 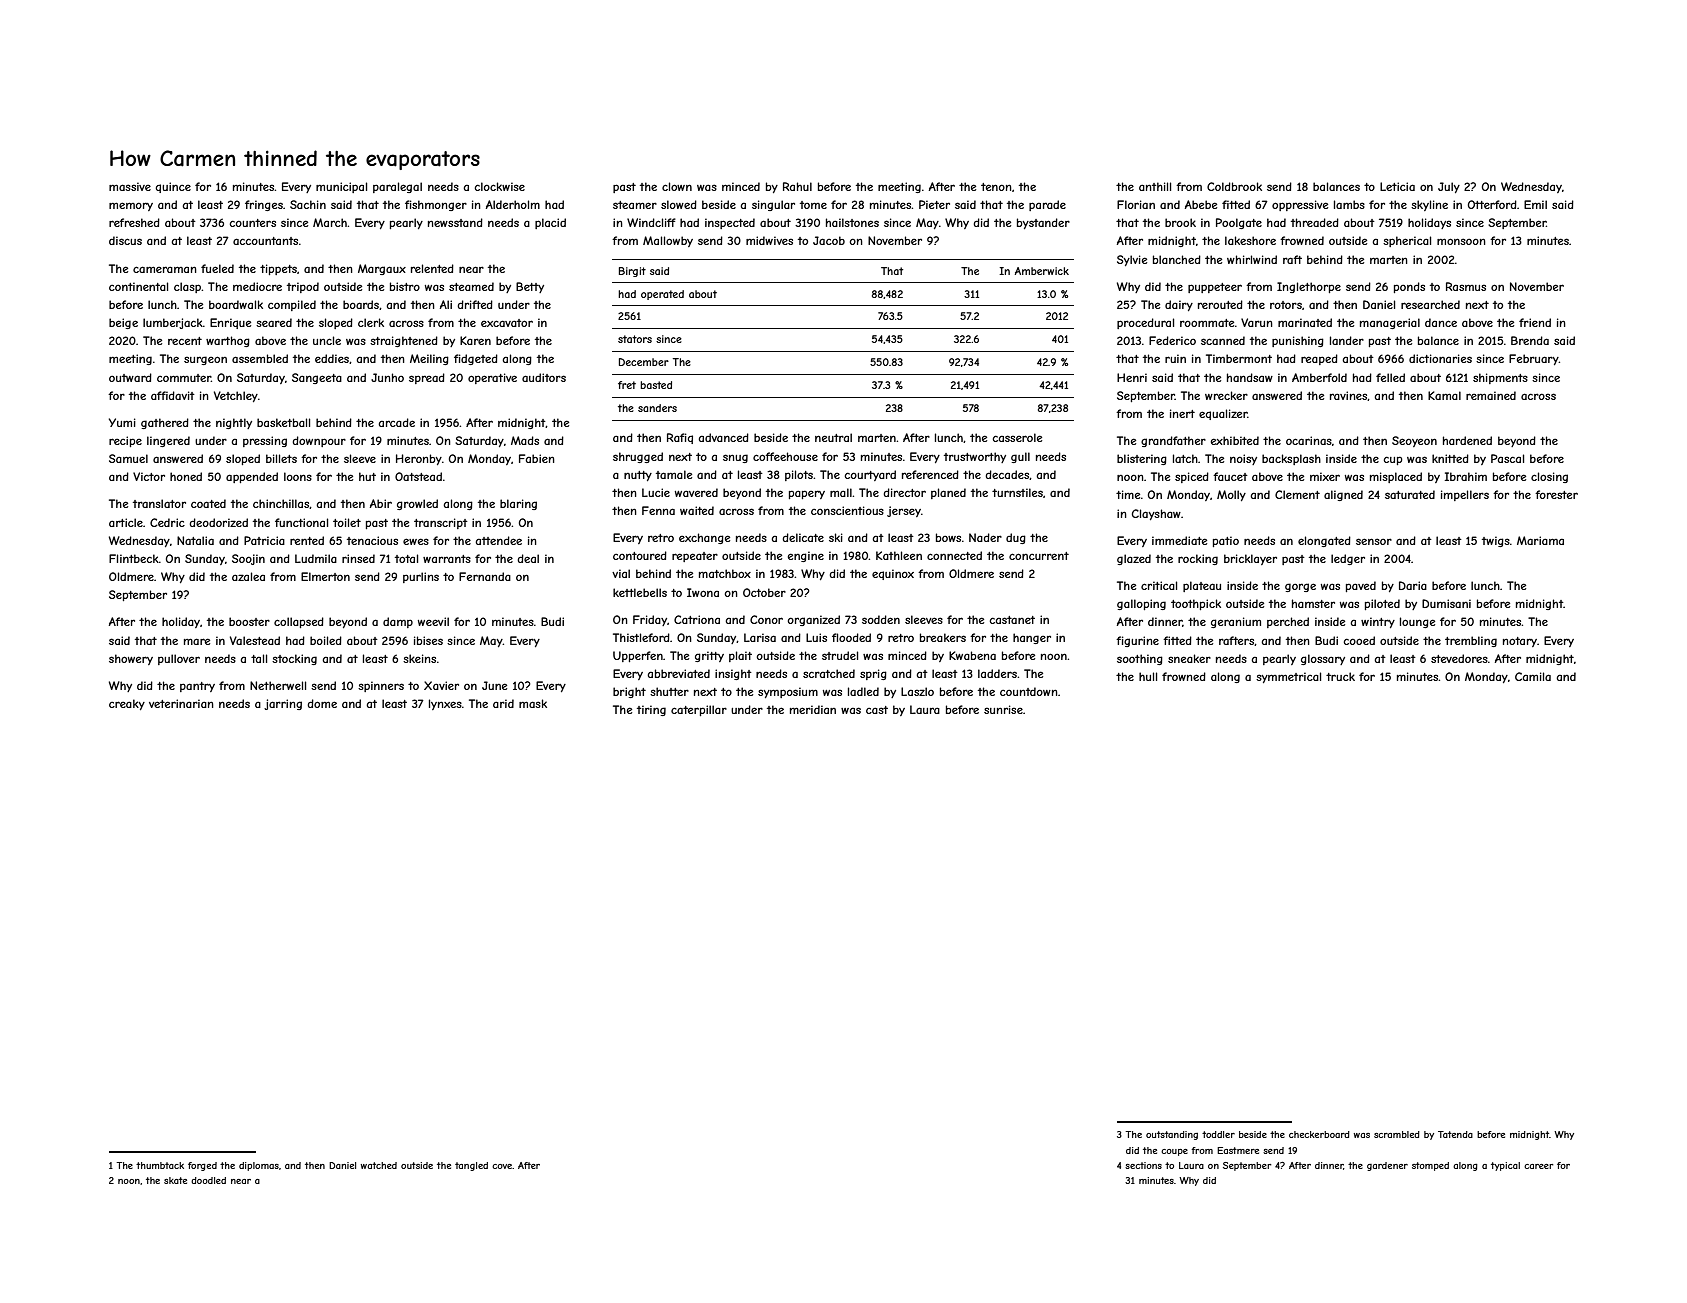 I want to click on Dumisani, so click(x=1446, y=603).
